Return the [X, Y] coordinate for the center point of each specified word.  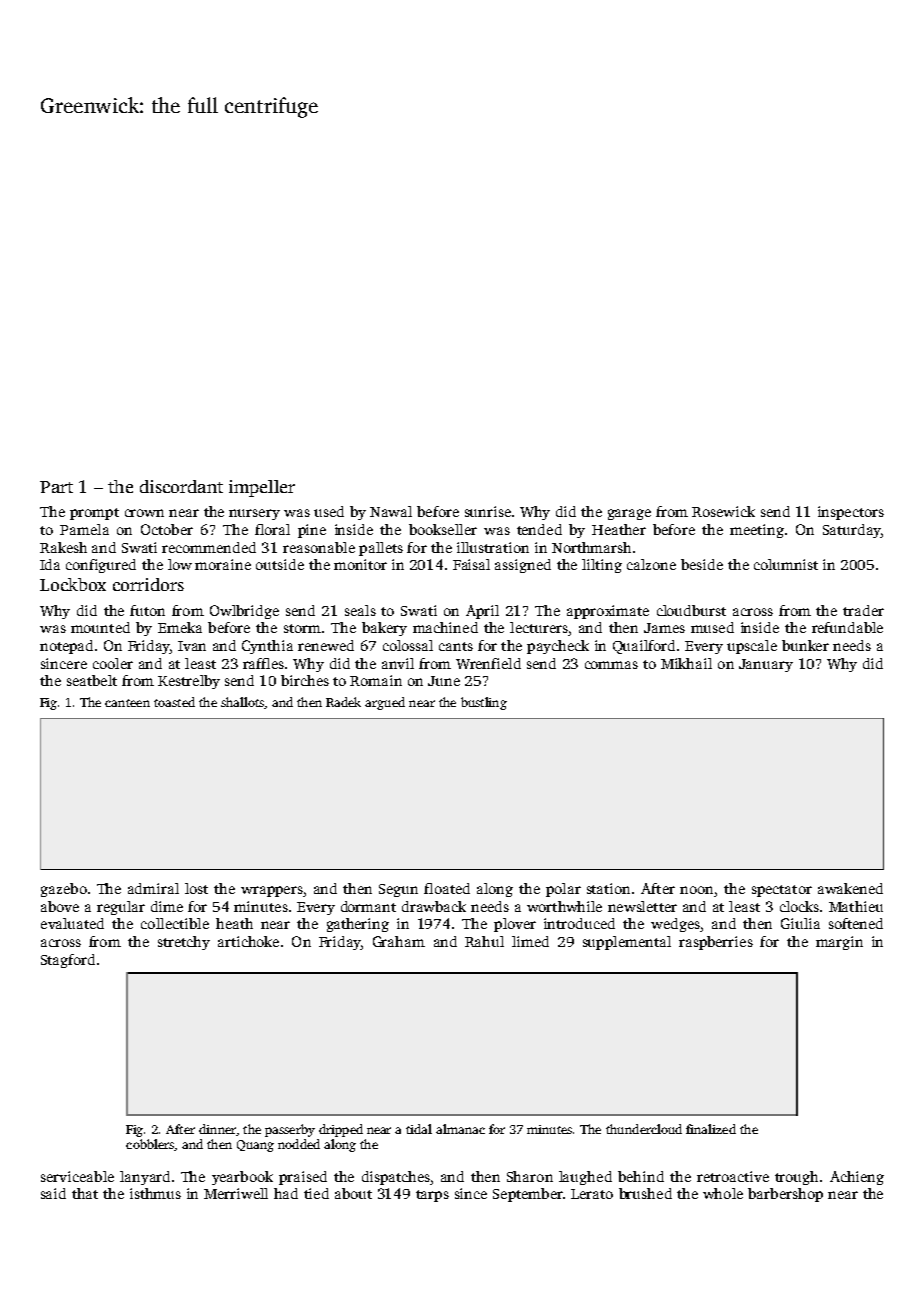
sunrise [488, 511]
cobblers [150, 1145]
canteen [127, 703]
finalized [711, 1129]
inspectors [851, 513]
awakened [850, 888]
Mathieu [856, 906]
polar [563, 890]
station [608, 888]
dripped [341, 1130]
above [60, 906]
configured [101, 566]
